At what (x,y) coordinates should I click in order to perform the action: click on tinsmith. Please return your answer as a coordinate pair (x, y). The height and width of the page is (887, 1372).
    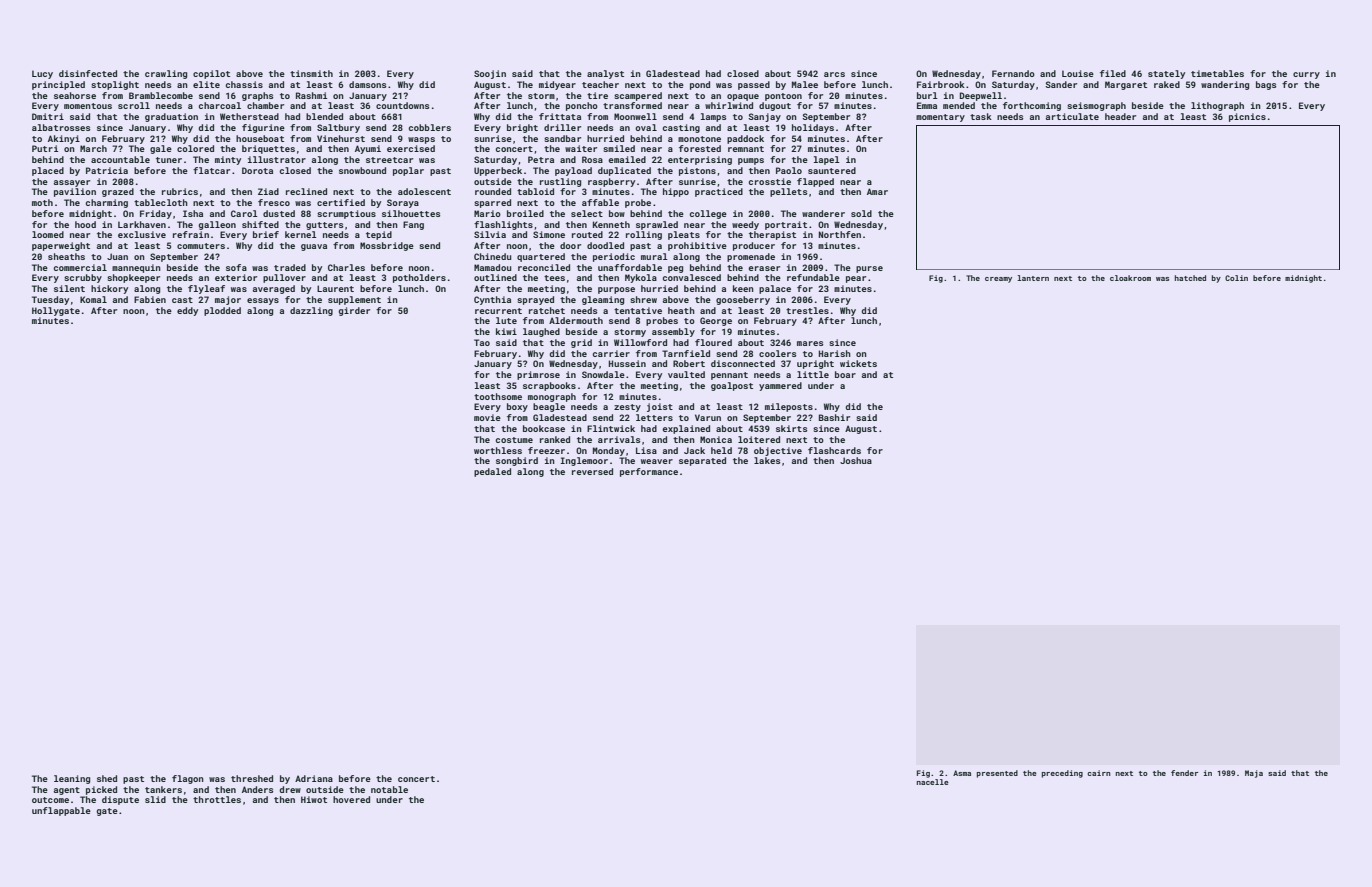
    Looking at the image, I should click on (311, 73).
